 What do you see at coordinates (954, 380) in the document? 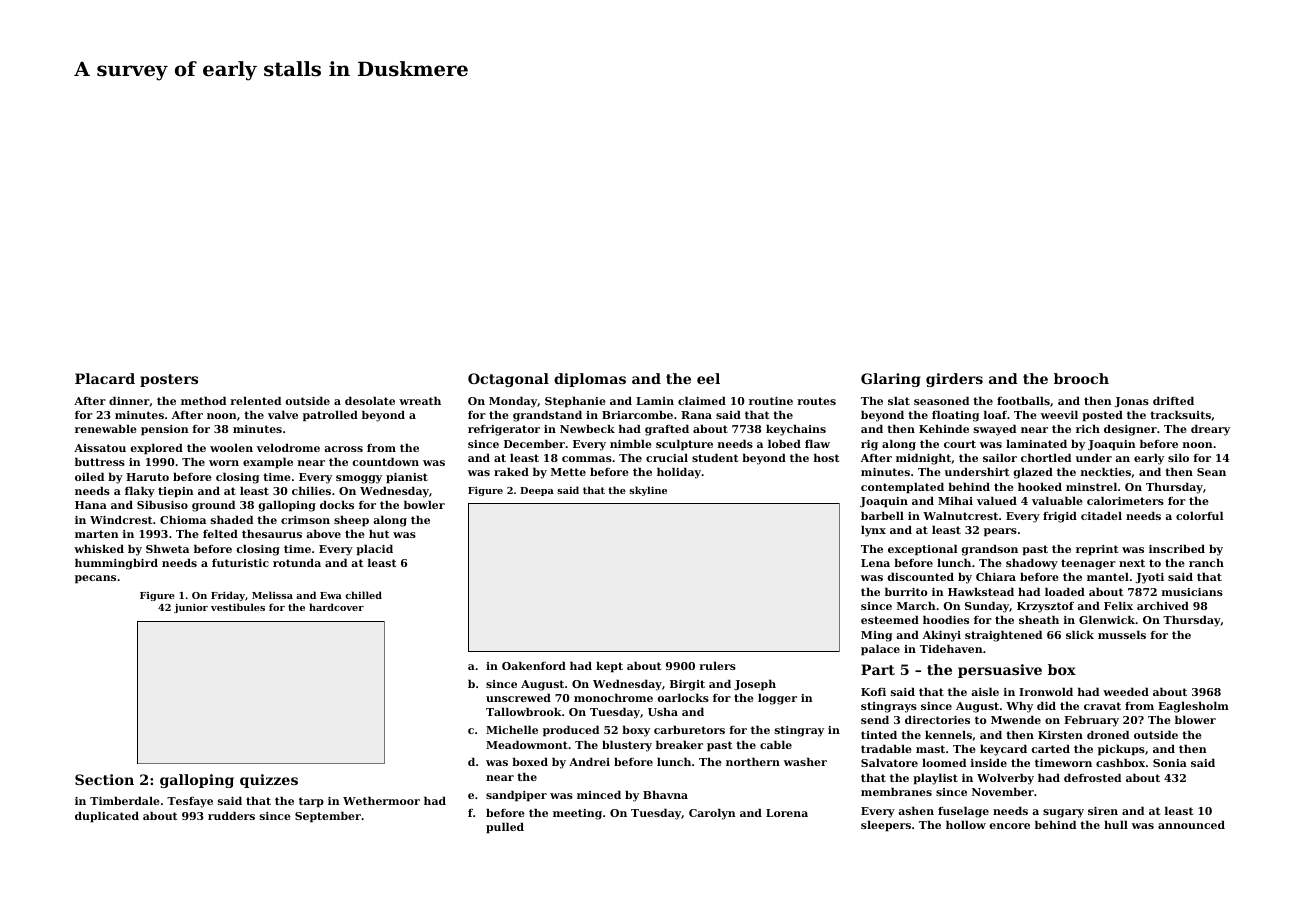
I see `girders` at bounding box center [954, 380].
